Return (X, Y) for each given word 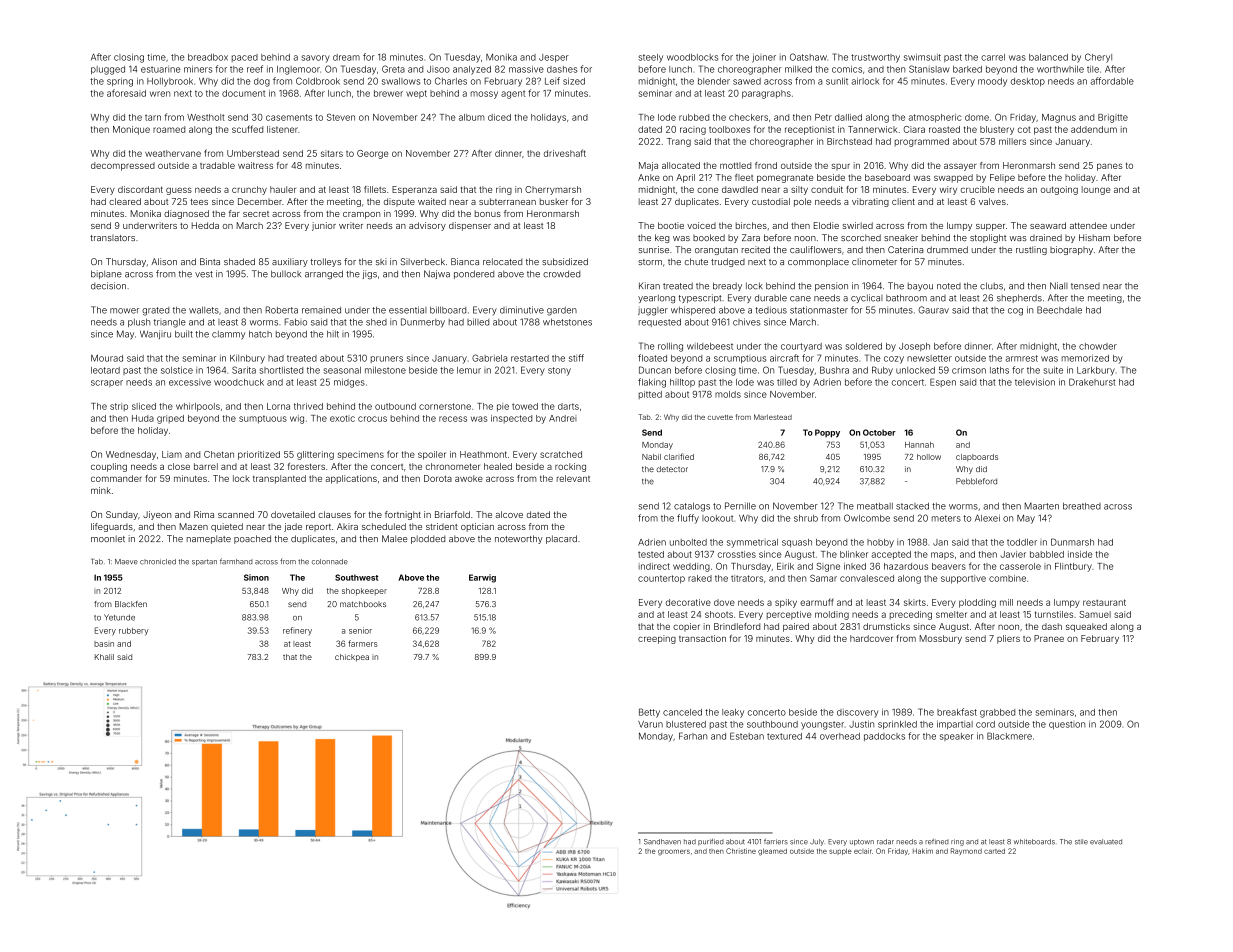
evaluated (1106, 842)
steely (650, 58)
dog (262, 82)
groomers (674, 852)
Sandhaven (662, 842)
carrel (993, 57)
